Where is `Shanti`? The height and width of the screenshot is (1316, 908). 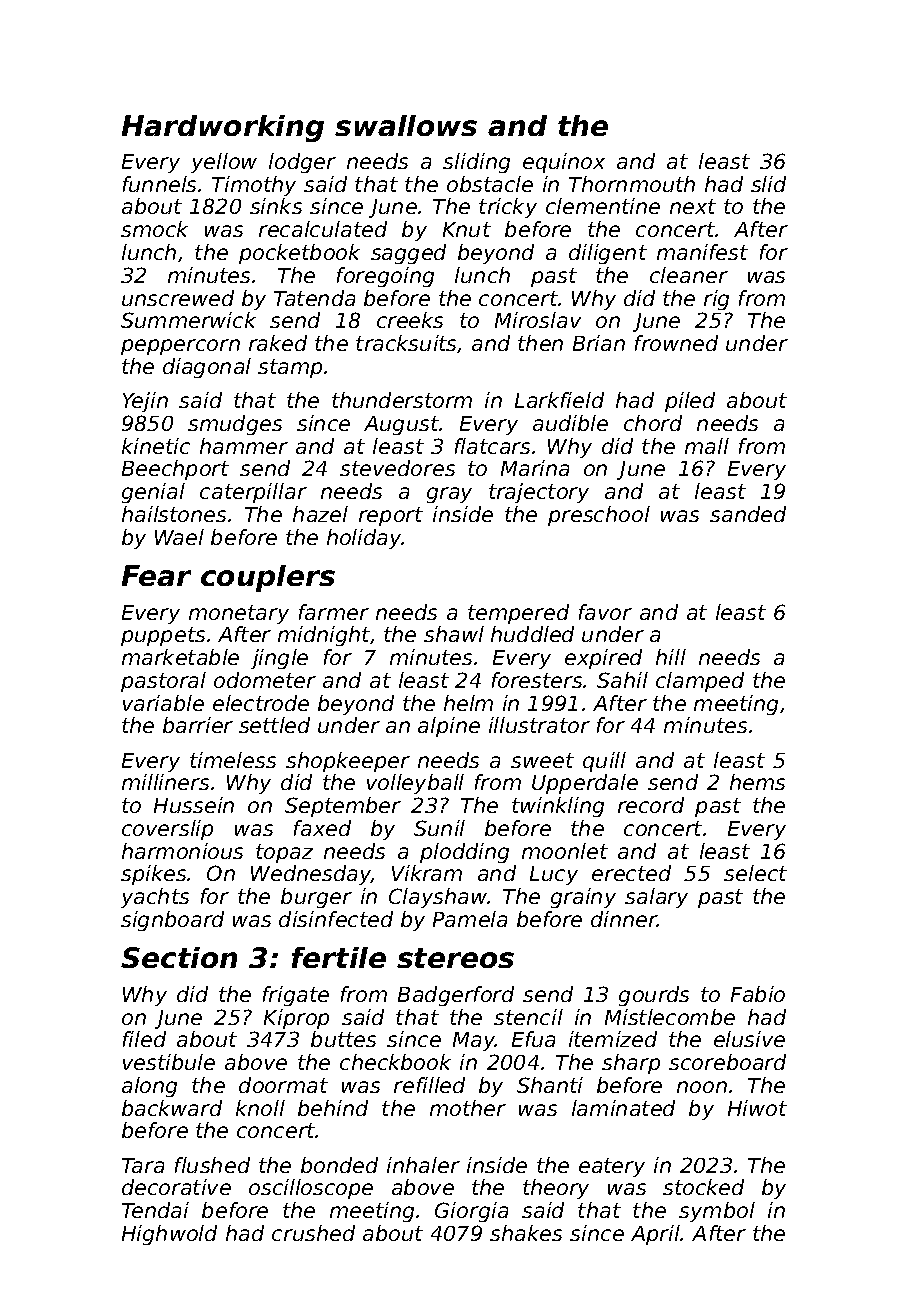 Shanti is located at coordinates (550, 1085).
